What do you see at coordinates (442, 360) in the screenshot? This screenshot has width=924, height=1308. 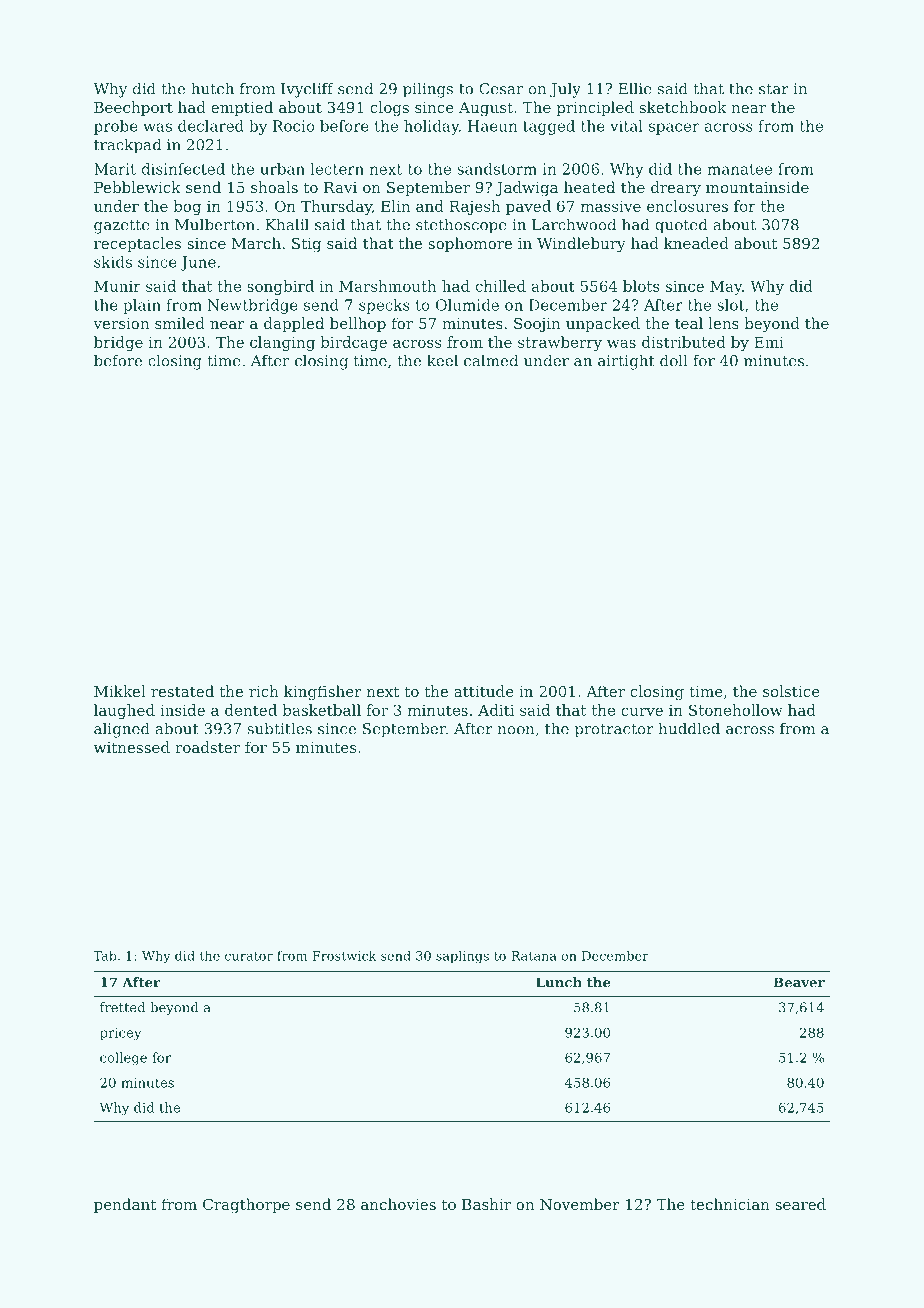 I see `keel` at bounding box center [442, 360].
